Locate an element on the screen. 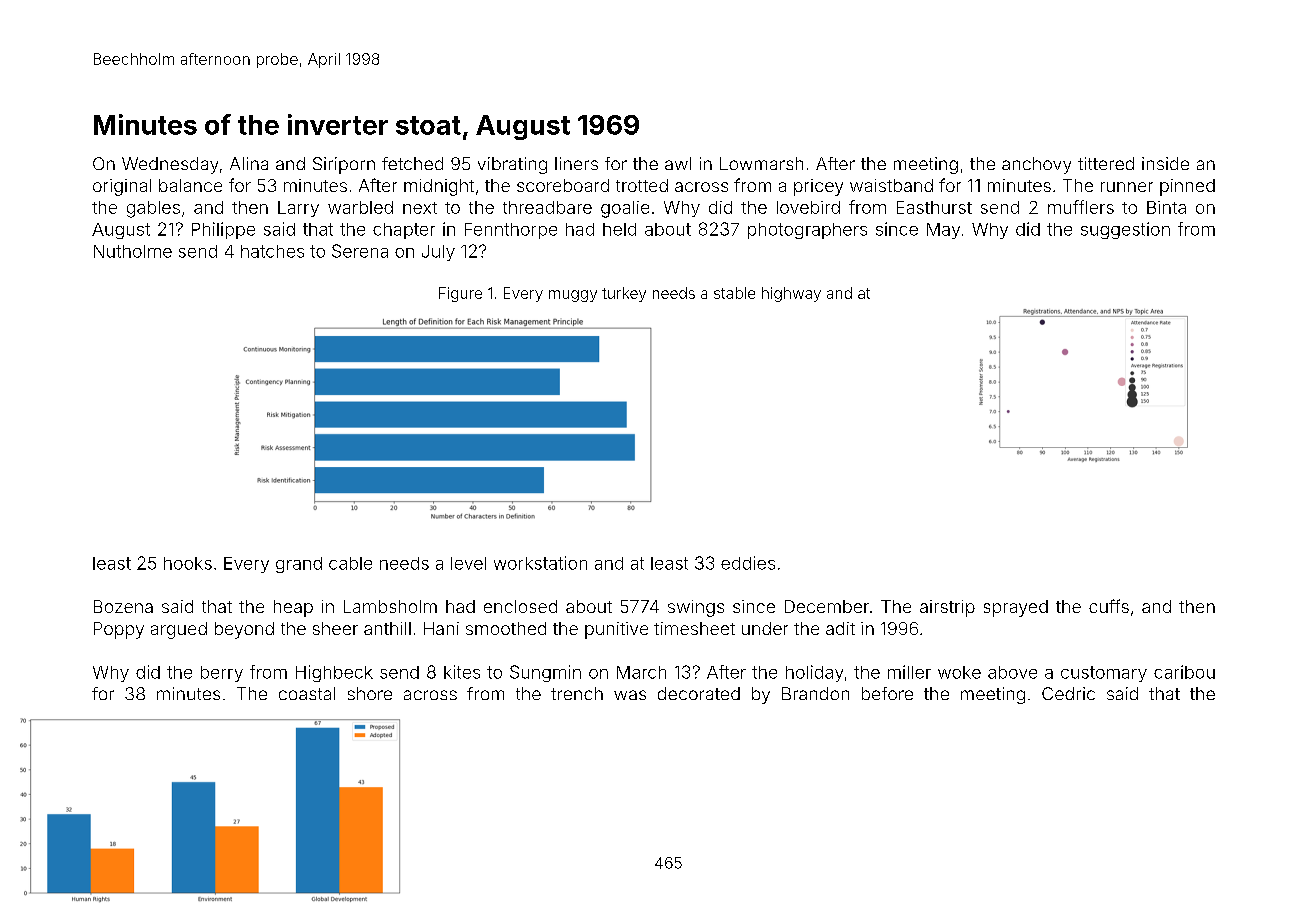  Cedric is located at coordinates (1068, 693).
